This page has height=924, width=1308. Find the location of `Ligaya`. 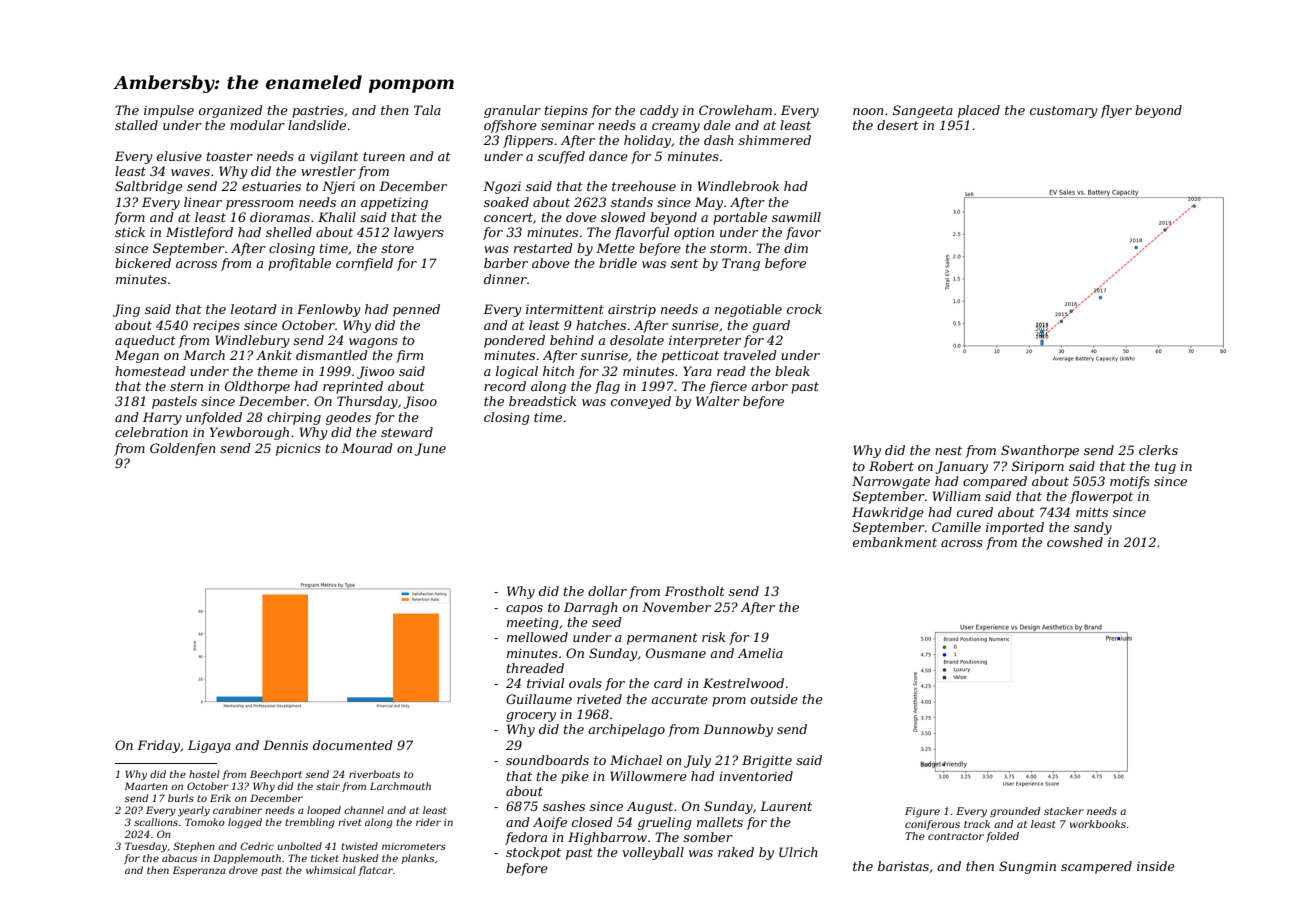

Ligaya is located at coordinates (209, 746).
